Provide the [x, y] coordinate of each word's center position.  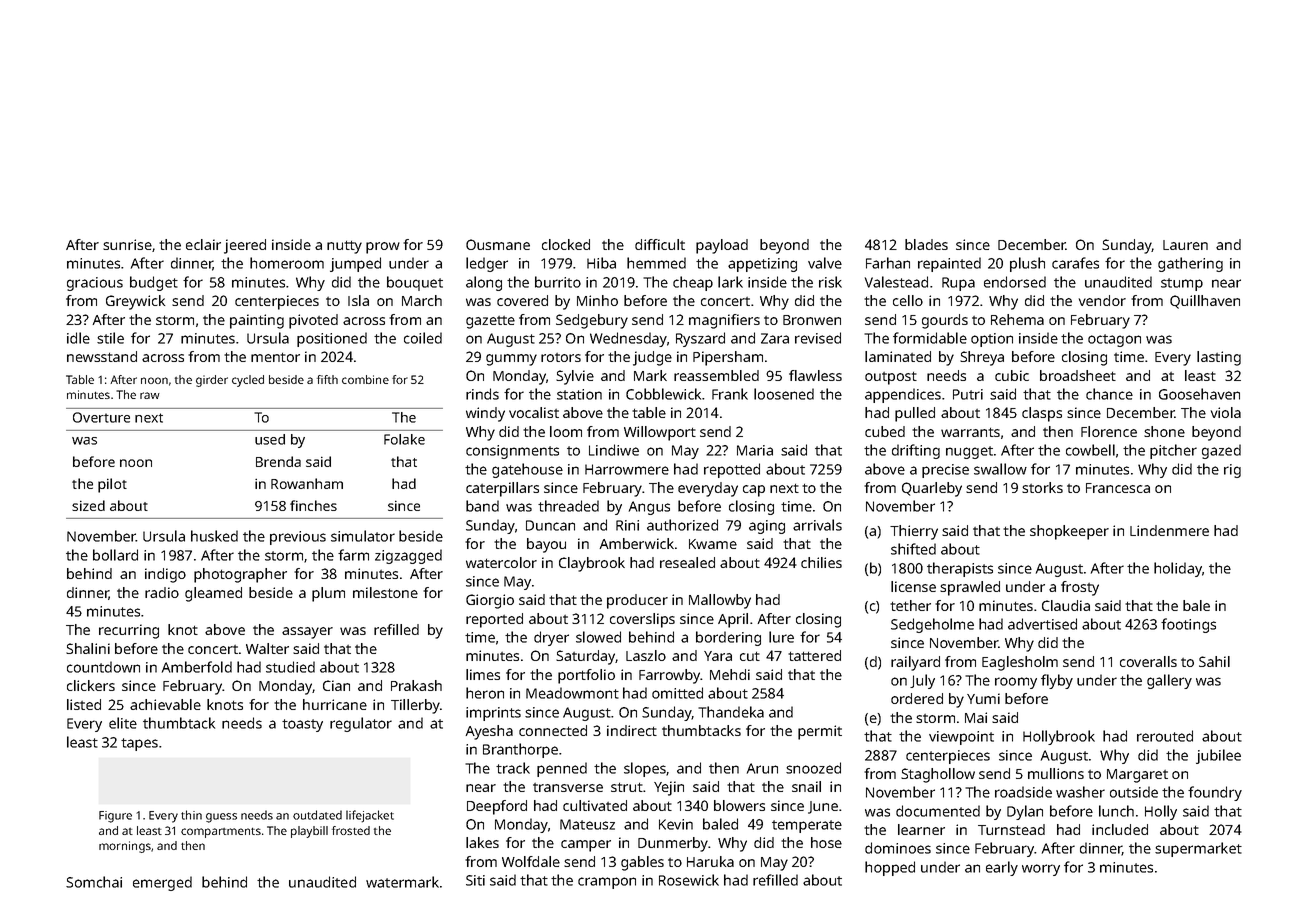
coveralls [1148, 661]
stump [1182, 284]
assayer [307, 633]
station [579, 394]
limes [483, 674]
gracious [95, 284]
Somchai [94, 882]
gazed [1221, 451]
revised [818, 338]
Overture [101, 417]
